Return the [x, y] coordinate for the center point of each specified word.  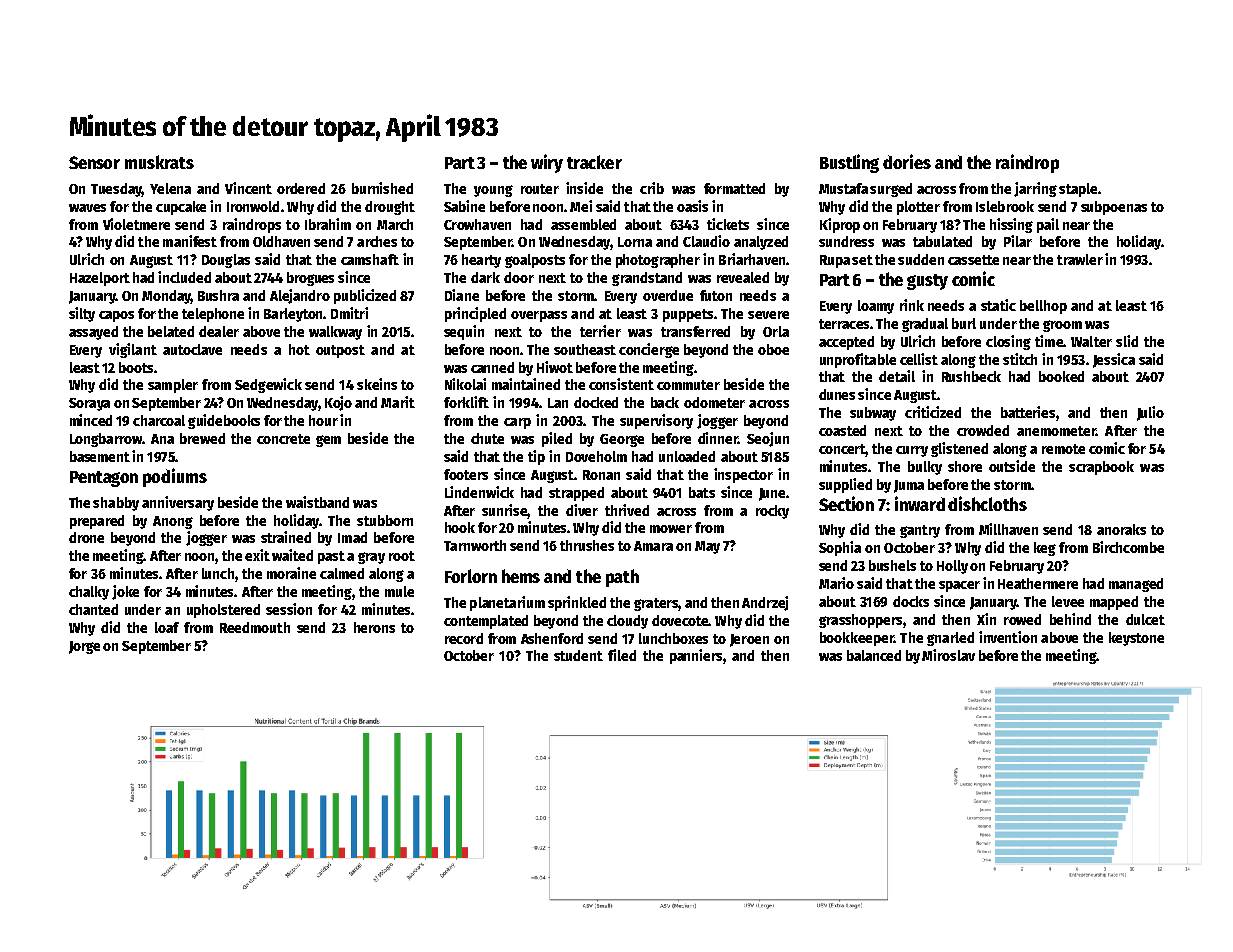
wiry [547, 163]
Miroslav [948, 655]
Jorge [84, 647]
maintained [526, 384]
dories [907, 161]
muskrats [159, 162]
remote [1063, 449]
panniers [696, 656]
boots [136, 367]
